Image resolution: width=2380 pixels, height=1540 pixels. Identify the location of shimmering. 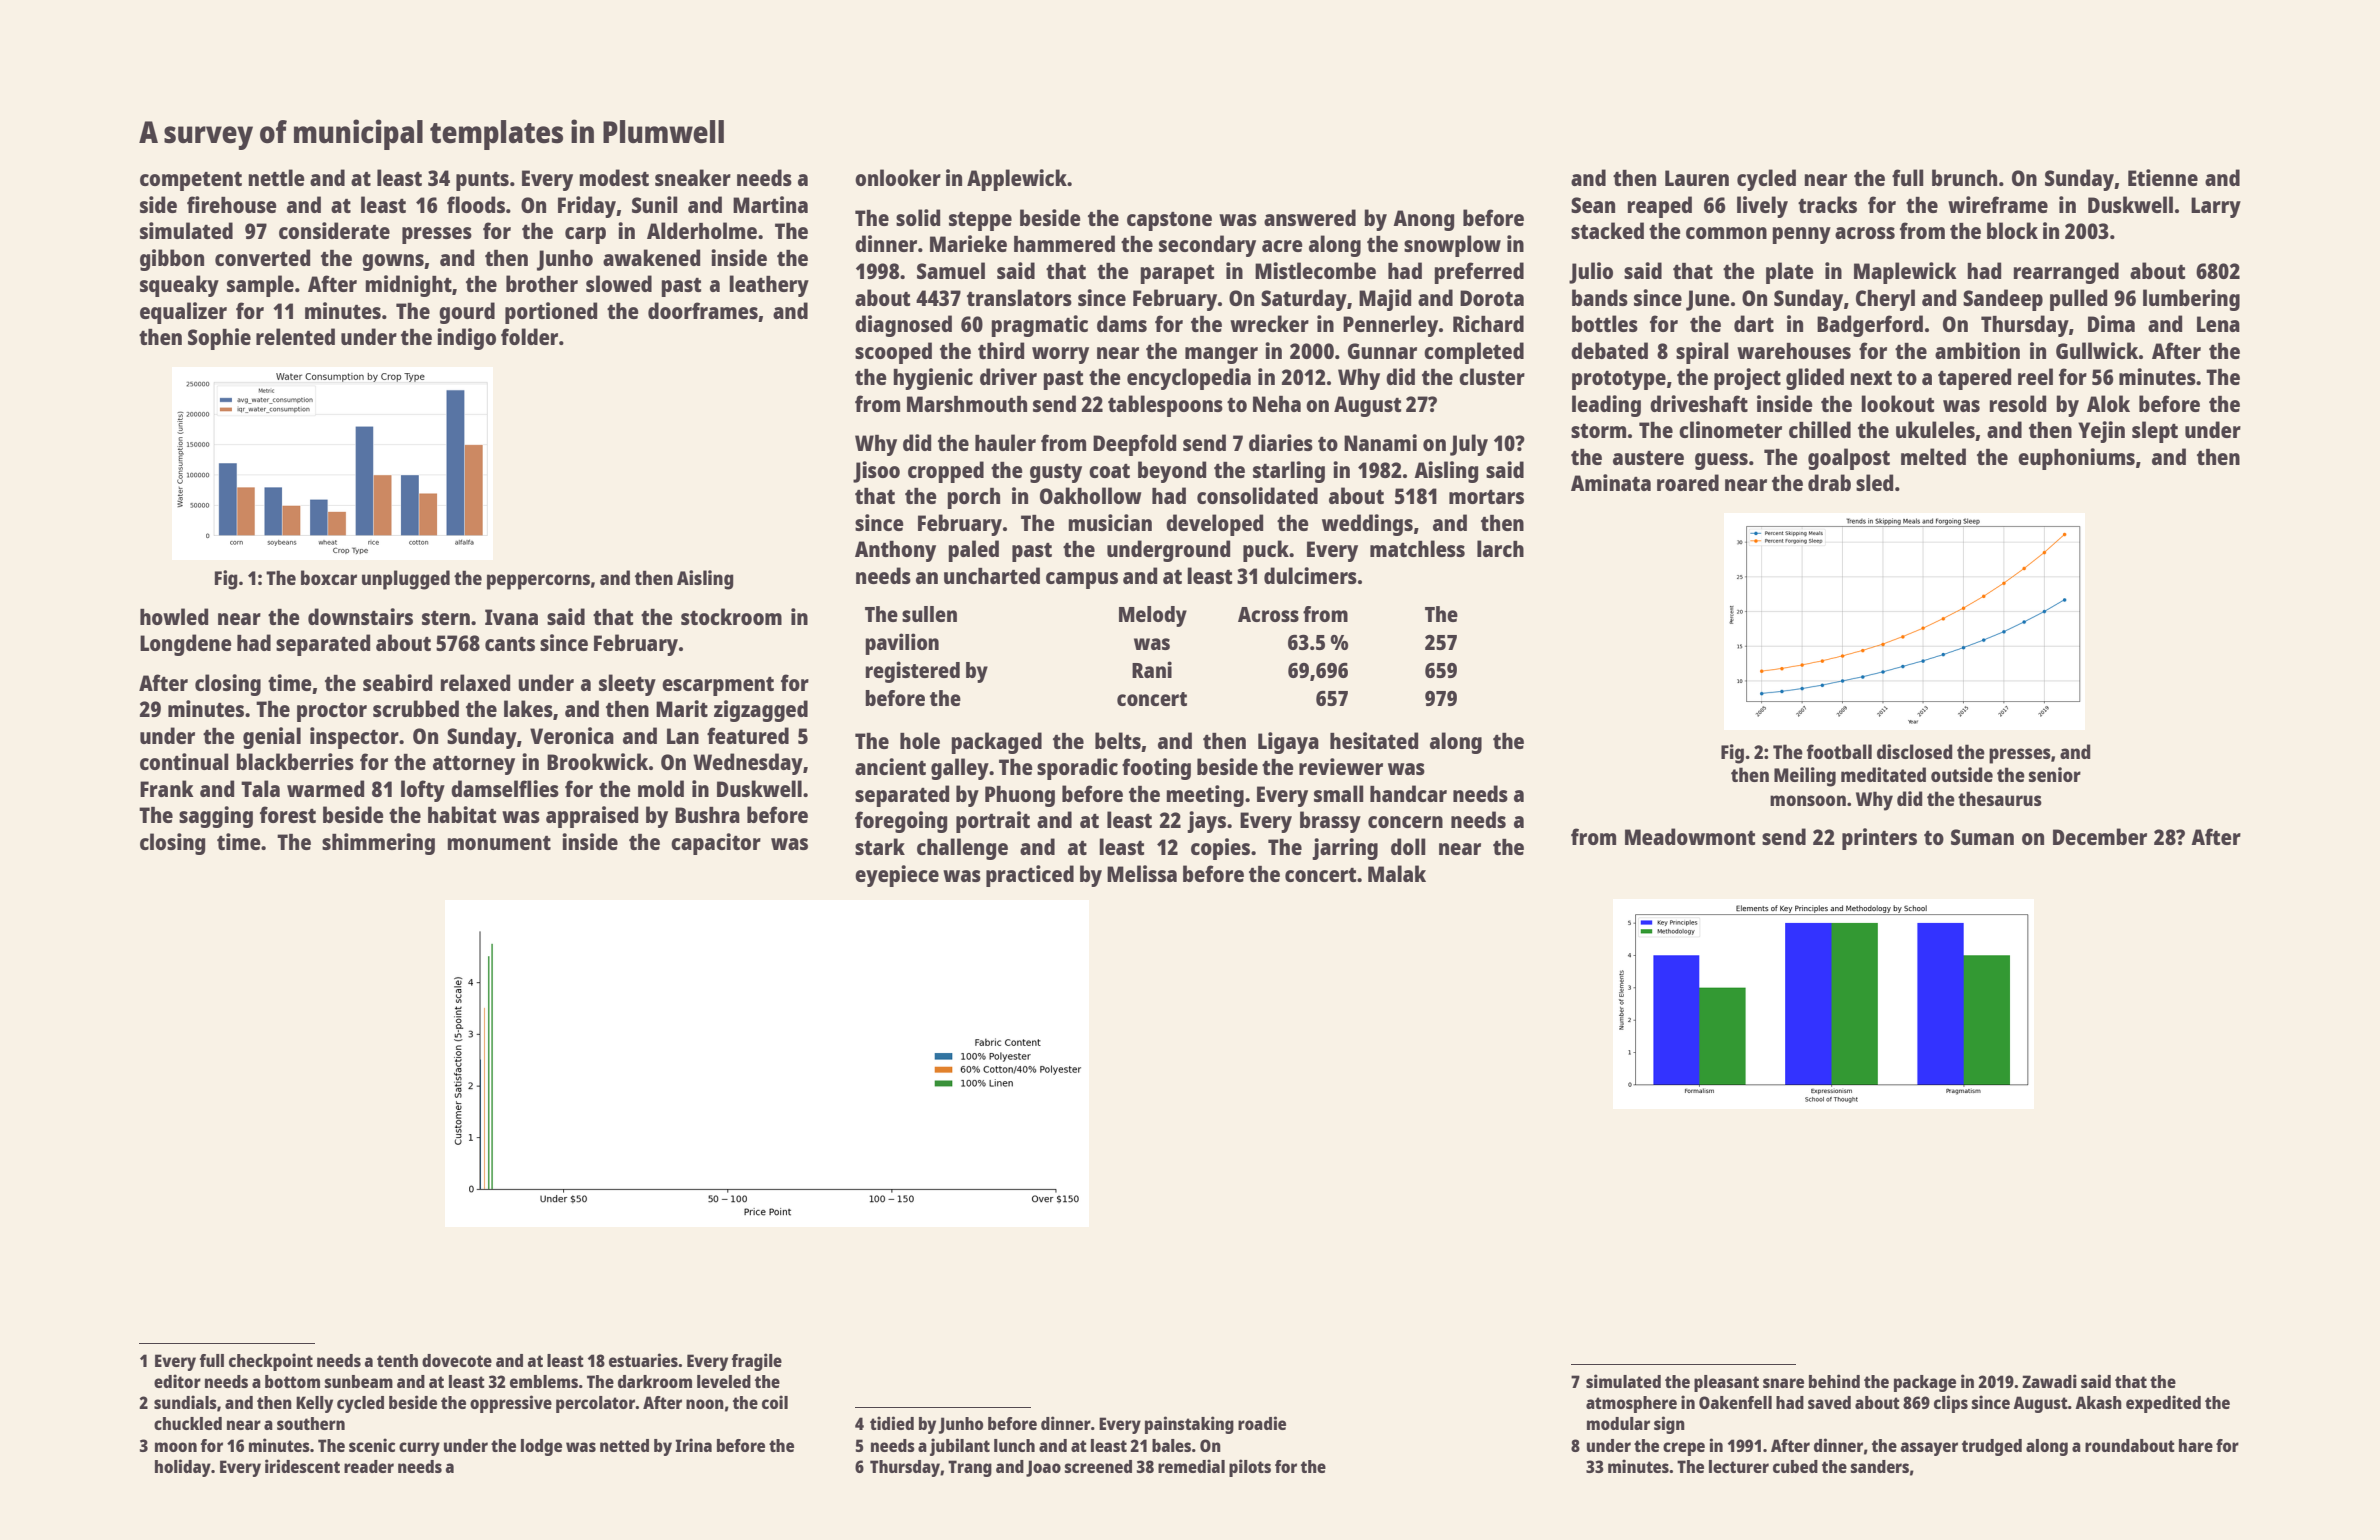
(378, 844).
